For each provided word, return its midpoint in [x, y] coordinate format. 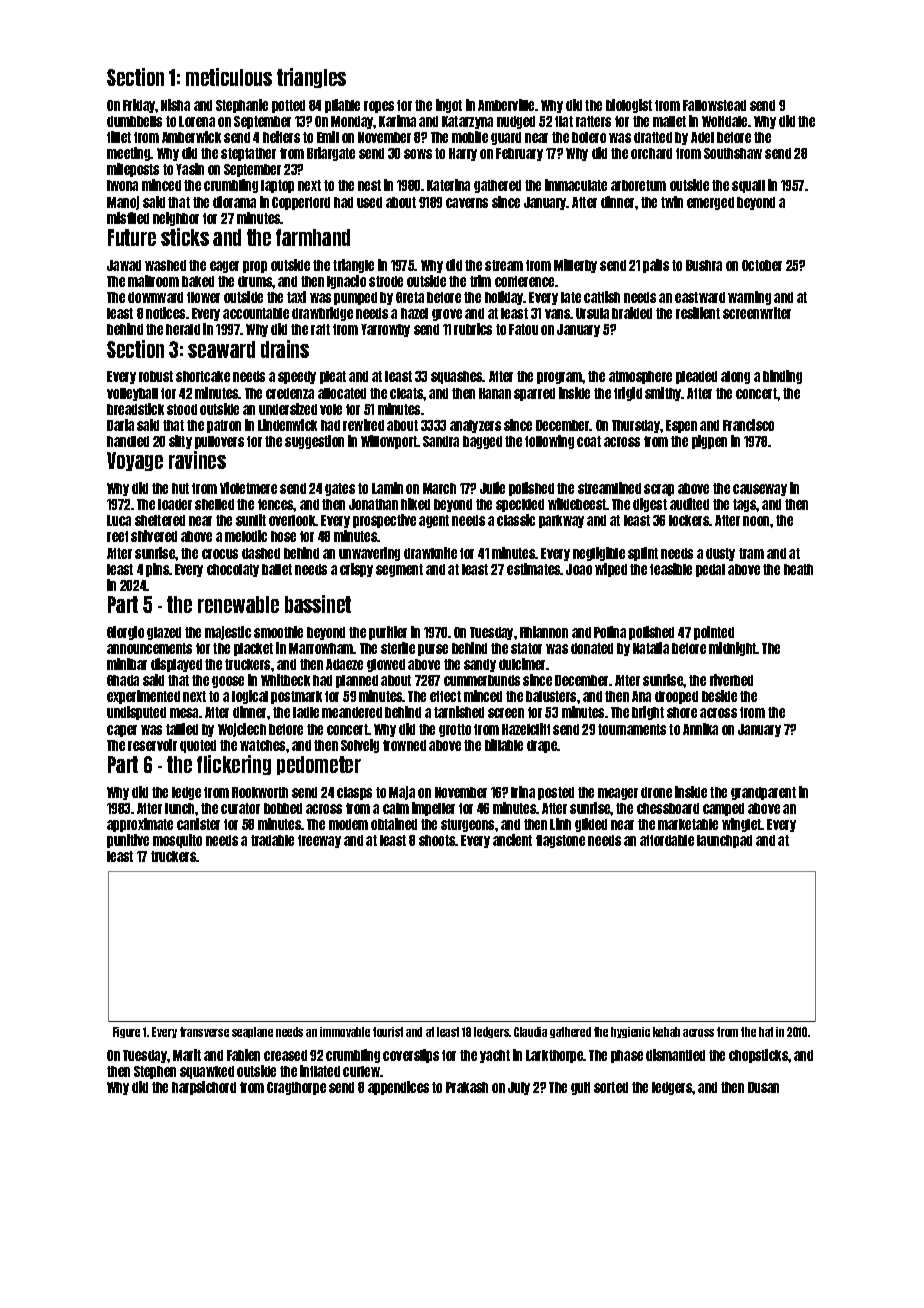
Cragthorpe [296, 1088]
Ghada [123, 680]
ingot [449, 106]
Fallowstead [714, 105]
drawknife [430, 553]
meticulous [229, 77]
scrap [659, 490]
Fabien [243, 1055]
